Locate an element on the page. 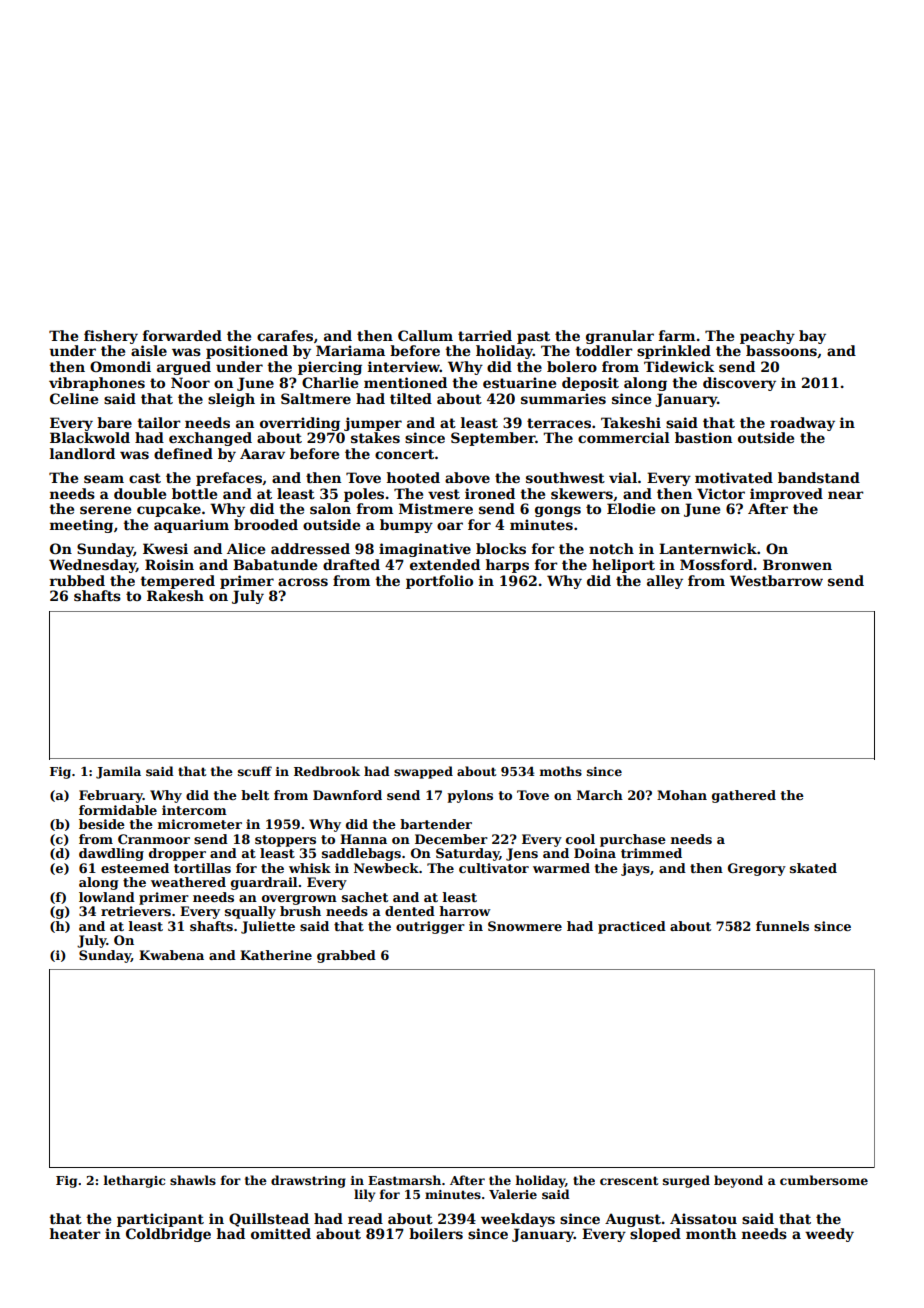 This page has height=1308, width=924. cultivator is located at coordinates (494, 868).
